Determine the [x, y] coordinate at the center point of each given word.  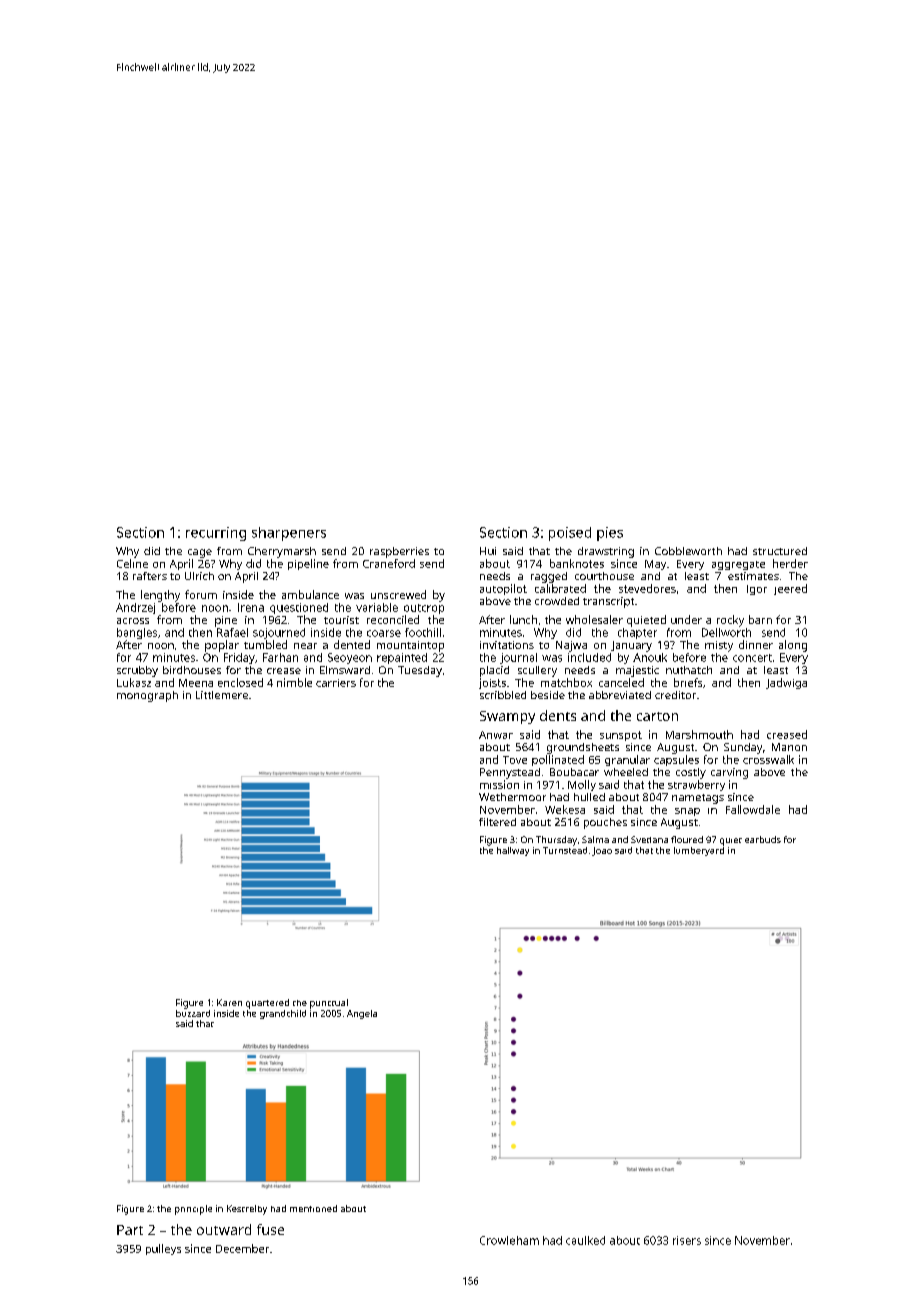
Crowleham [509, 1240]
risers [687, 1240]
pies [610, 534]
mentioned [313, 1208]
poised [570, 534]
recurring [216, 534]
